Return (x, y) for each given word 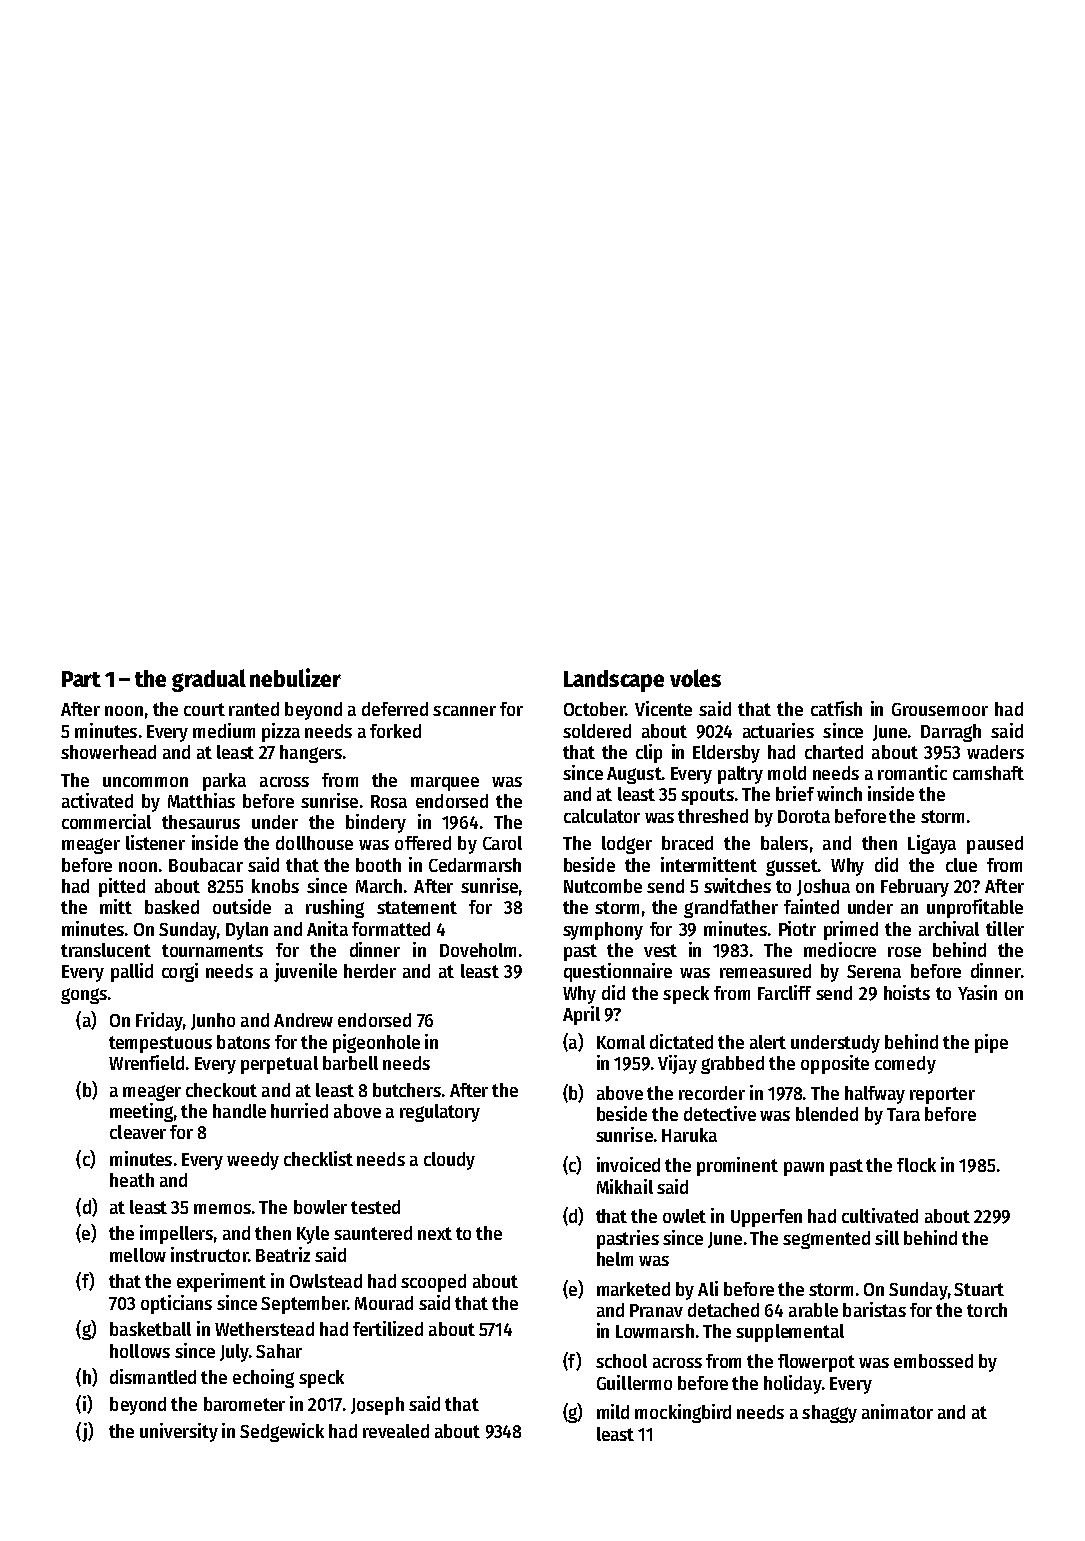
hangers (311, 754)
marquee (445, 784)
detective (720, 1113)
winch (839, 793)
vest (660, 950)
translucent (106, 950)
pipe (991, 1043)
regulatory (440, 1113)
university (179, 1432)
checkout (221, 1090)
